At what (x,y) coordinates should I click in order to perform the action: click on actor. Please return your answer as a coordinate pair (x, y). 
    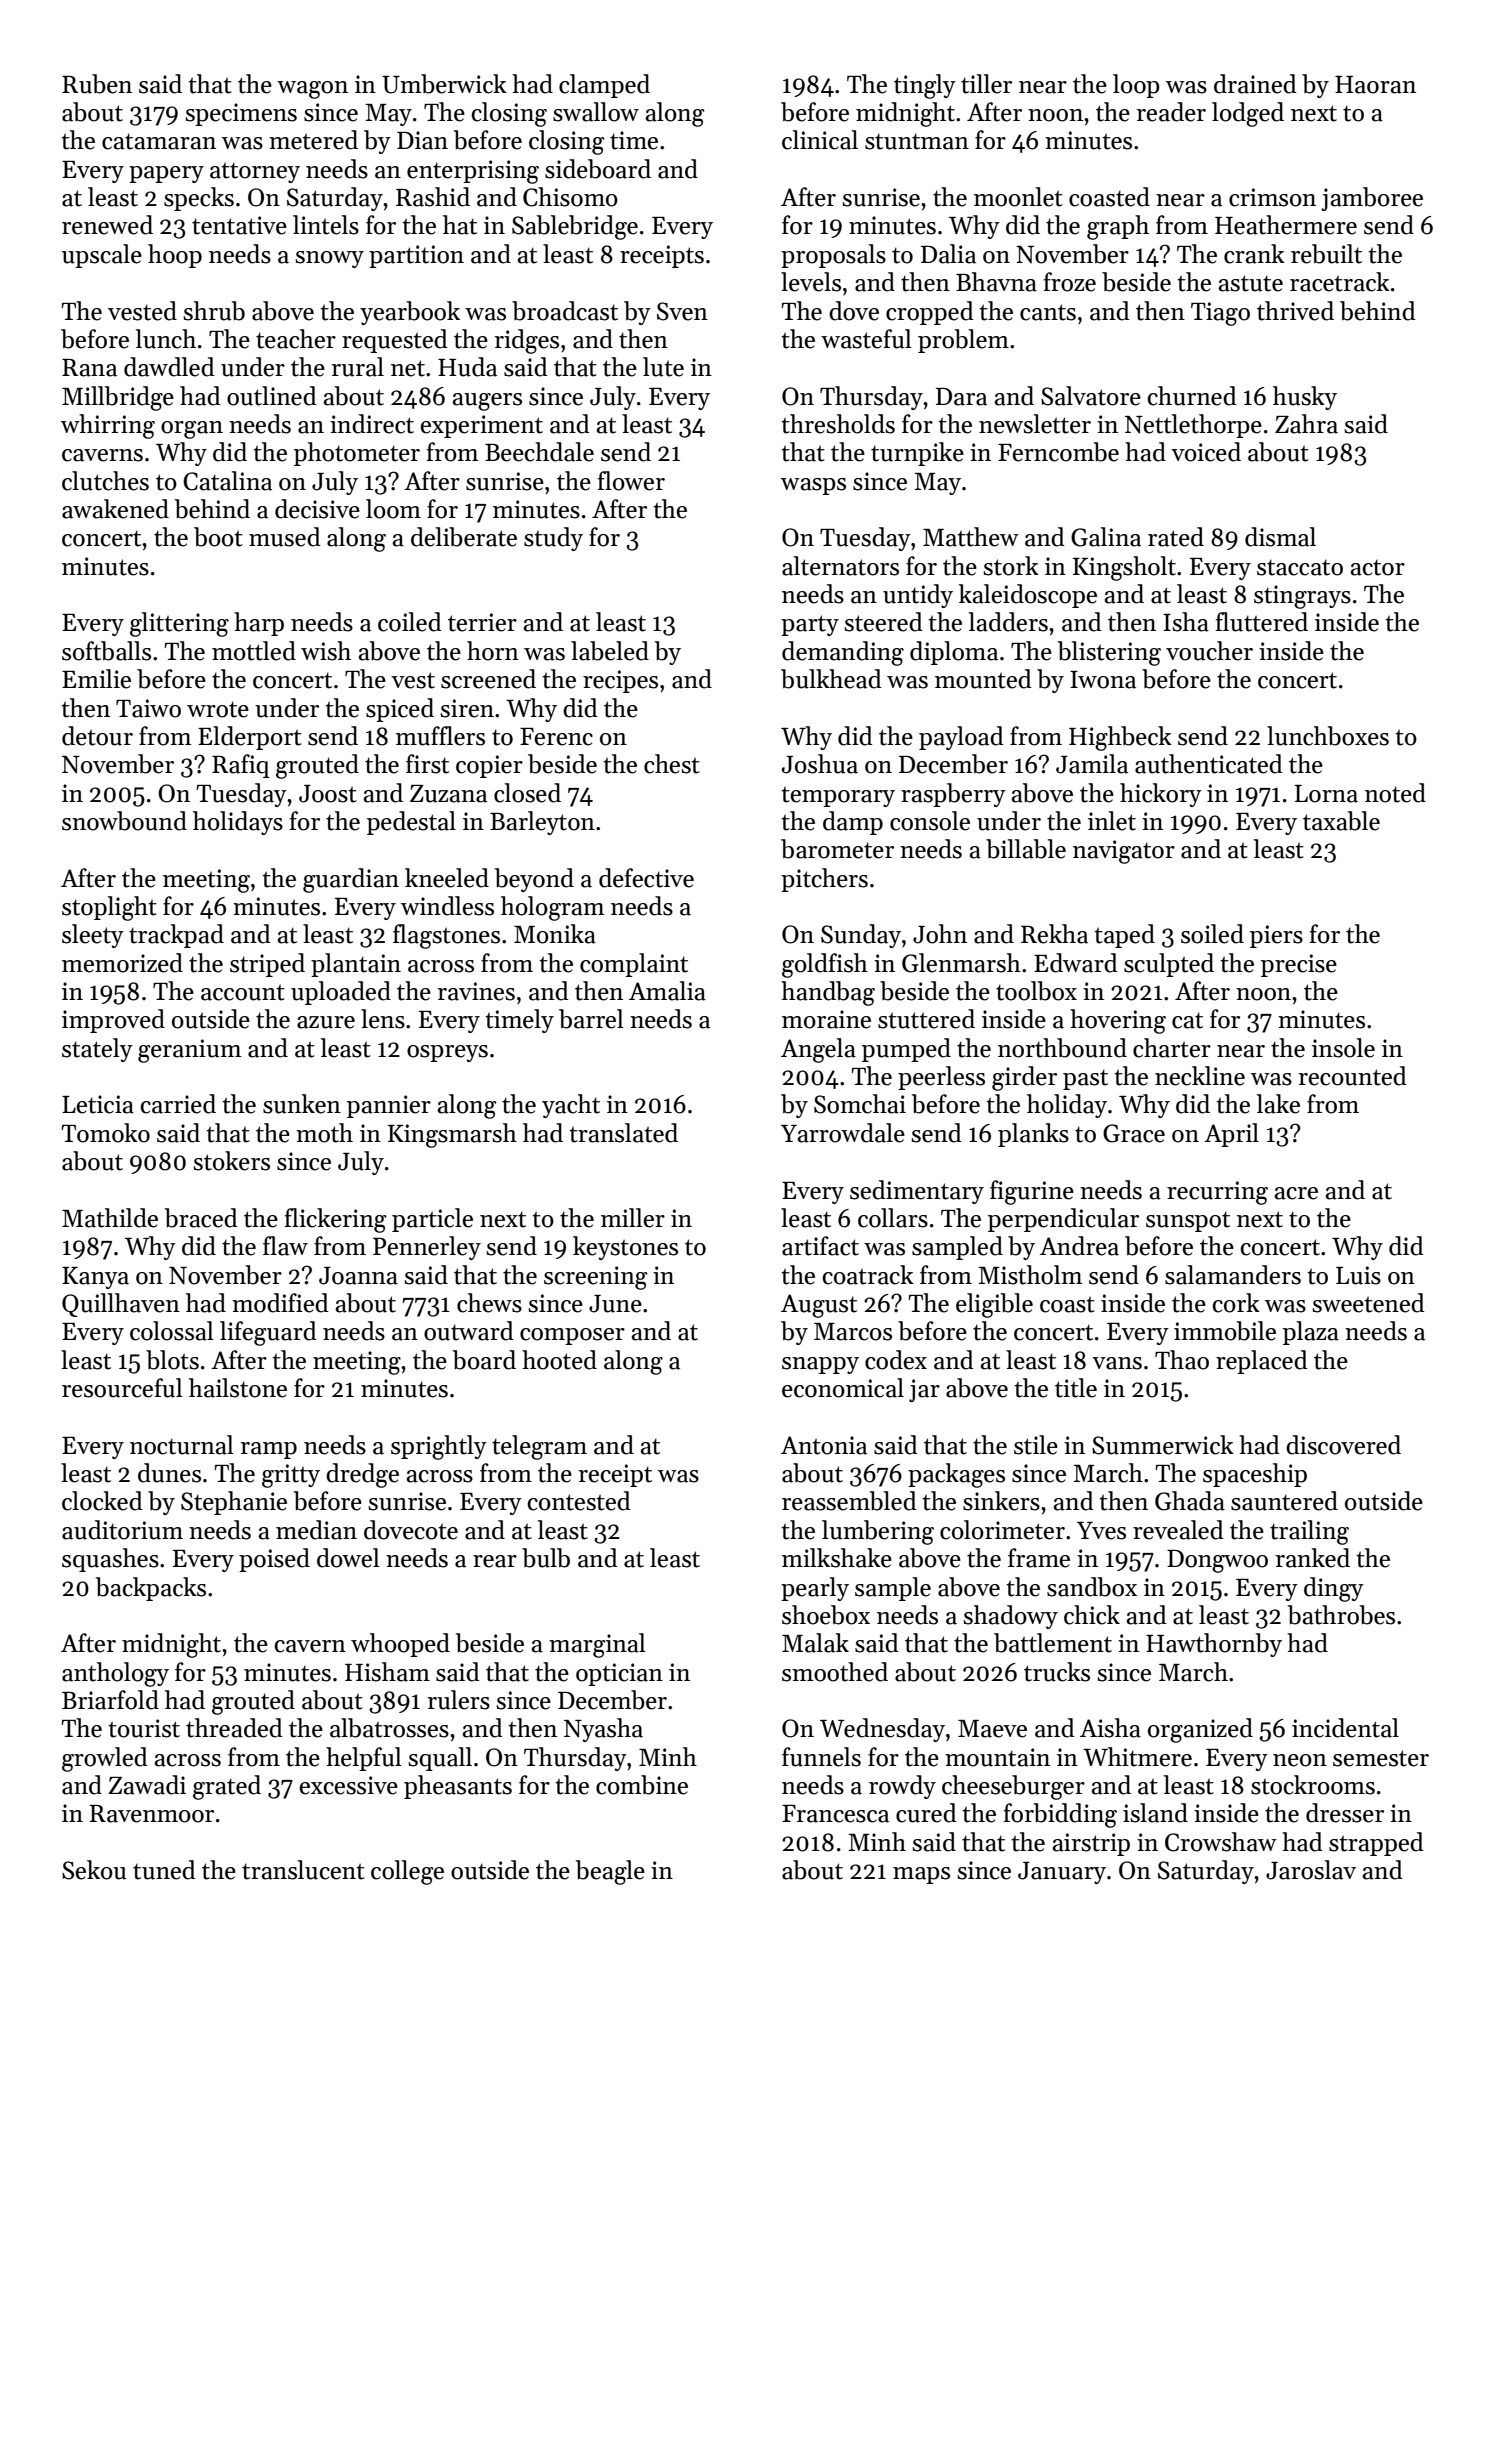
    Looking at the image, I should click on (1378, 567).
